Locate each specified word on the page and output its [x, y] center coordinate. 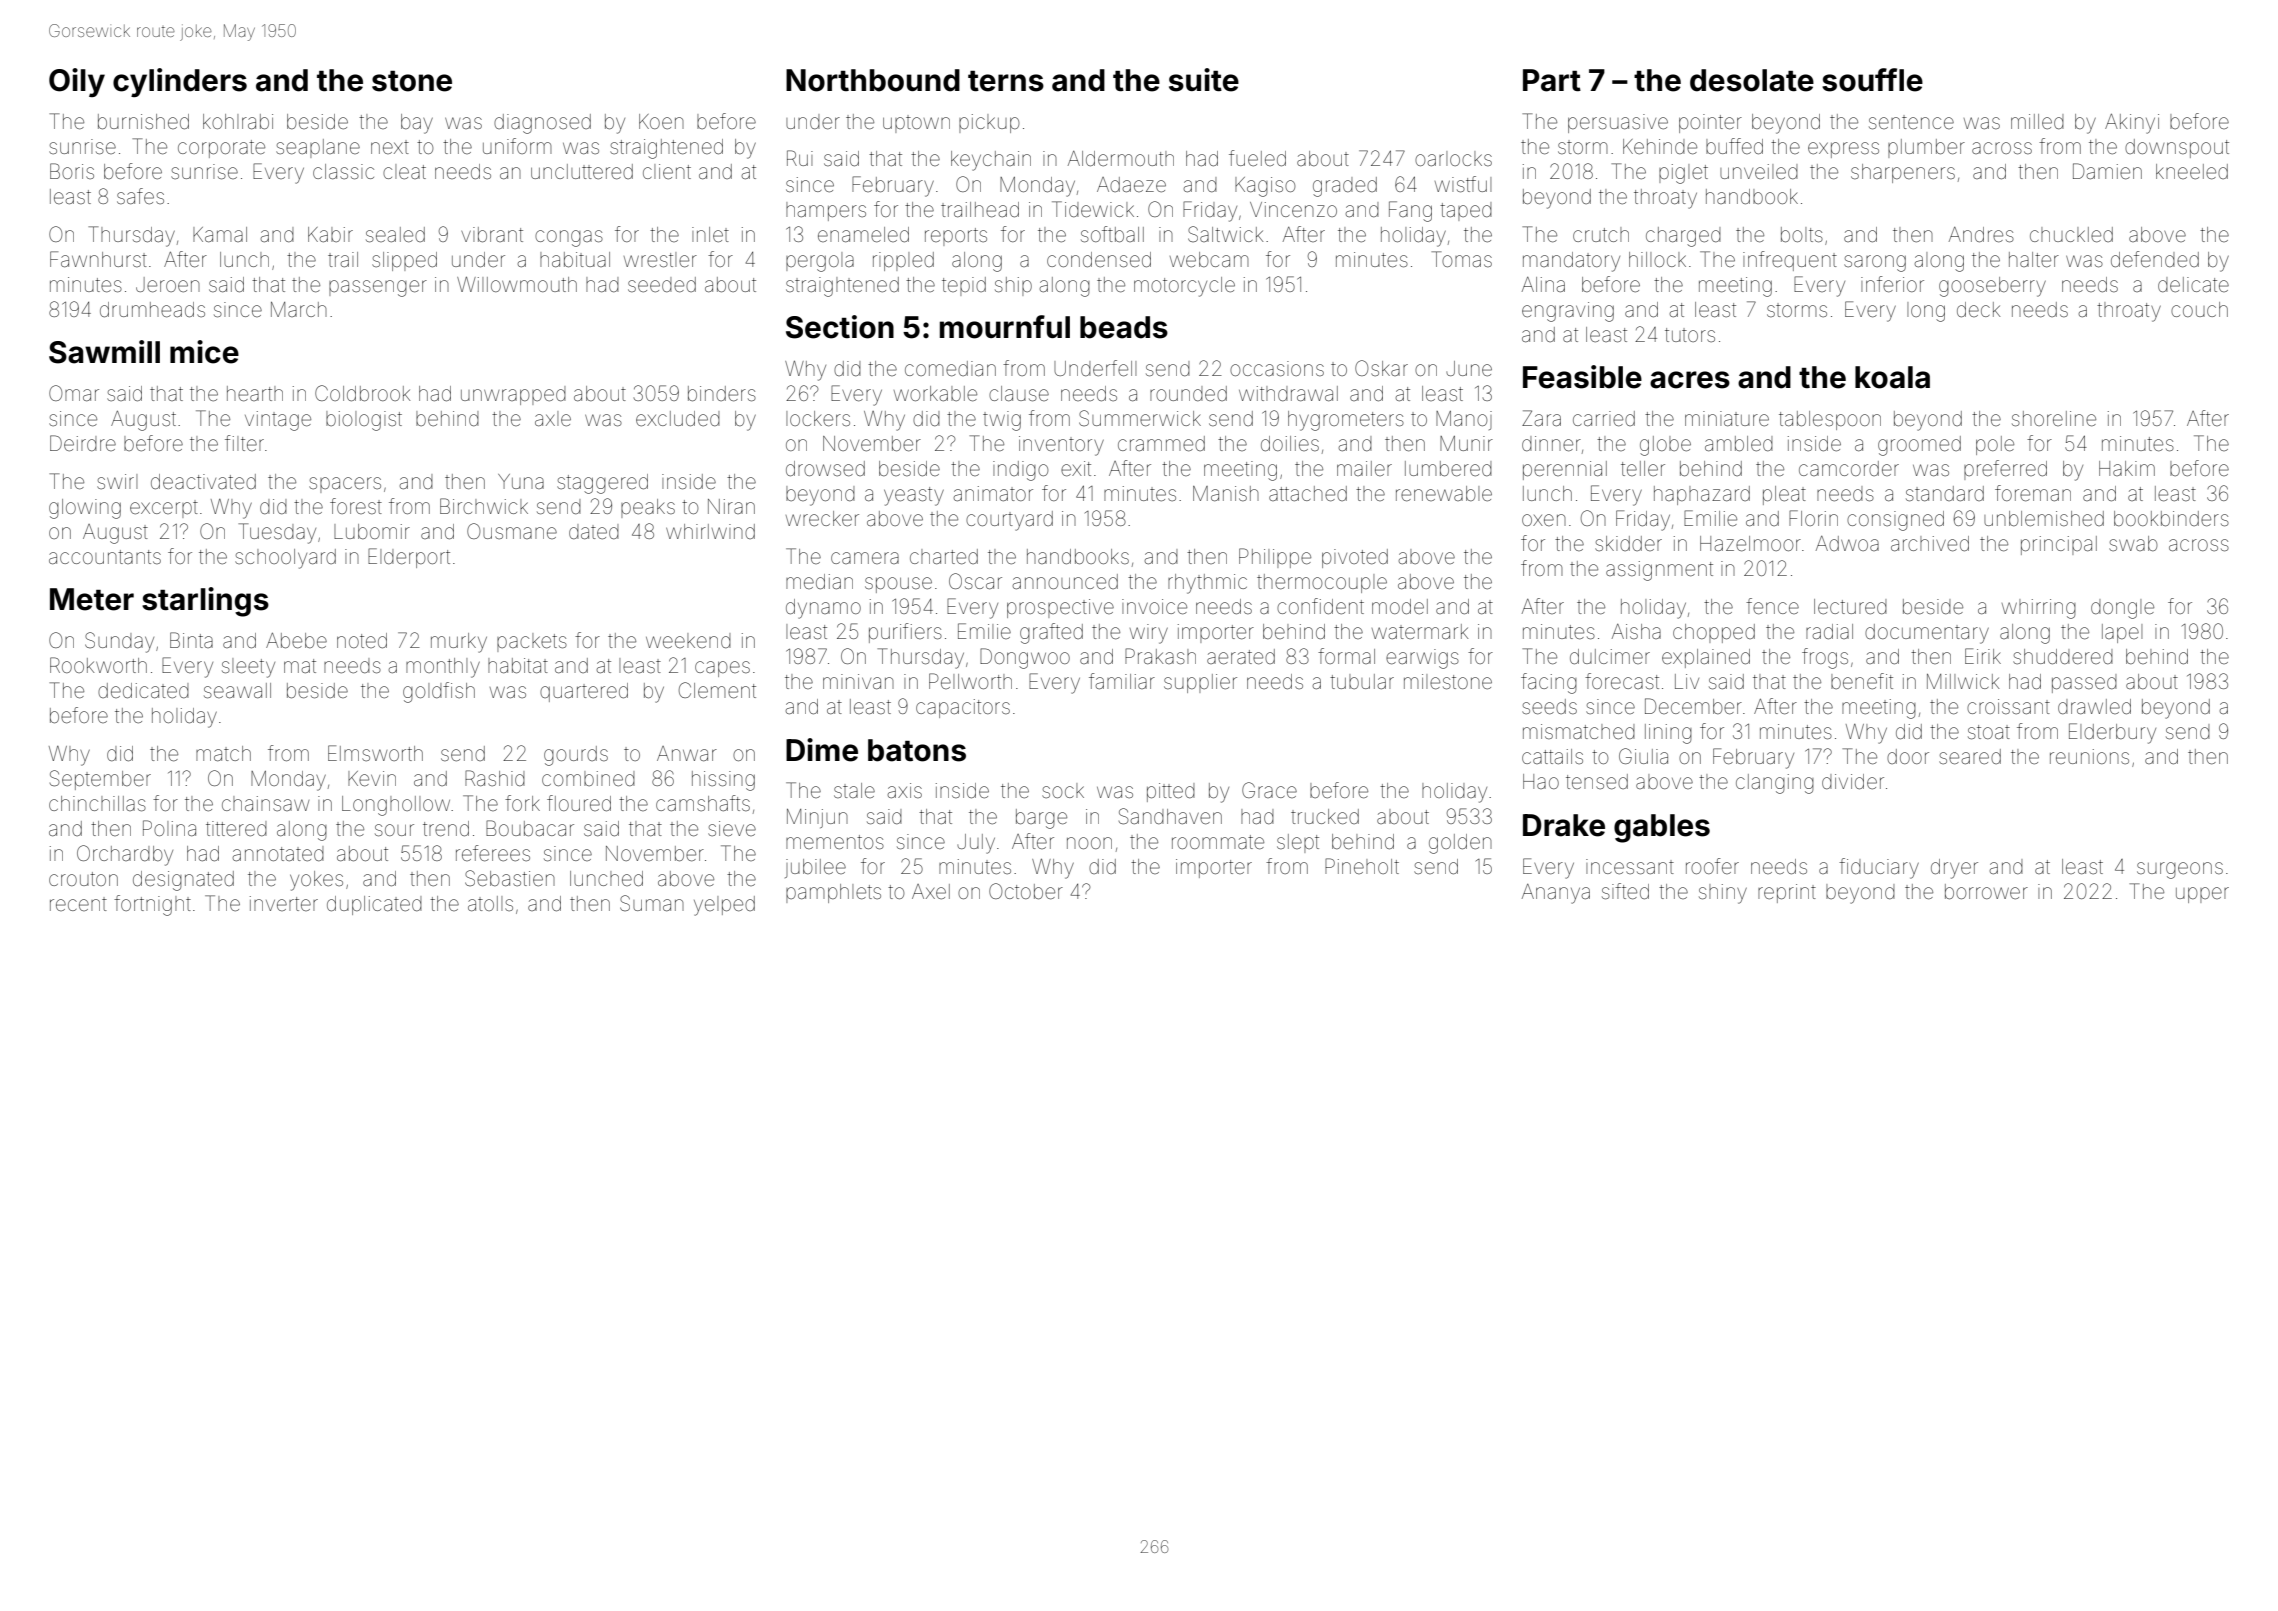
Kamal [220, 234]
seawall [237, 691]
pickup [989, 123]
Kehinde [1660, 147]
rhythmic [1207, 584]
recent [78, 904]
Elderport [409, 558]
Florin [1813, 518]
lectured [1850, 606]
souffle [1872, 80]
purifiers [905, 633]
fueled [1257, 158]
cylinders [180, 82]
